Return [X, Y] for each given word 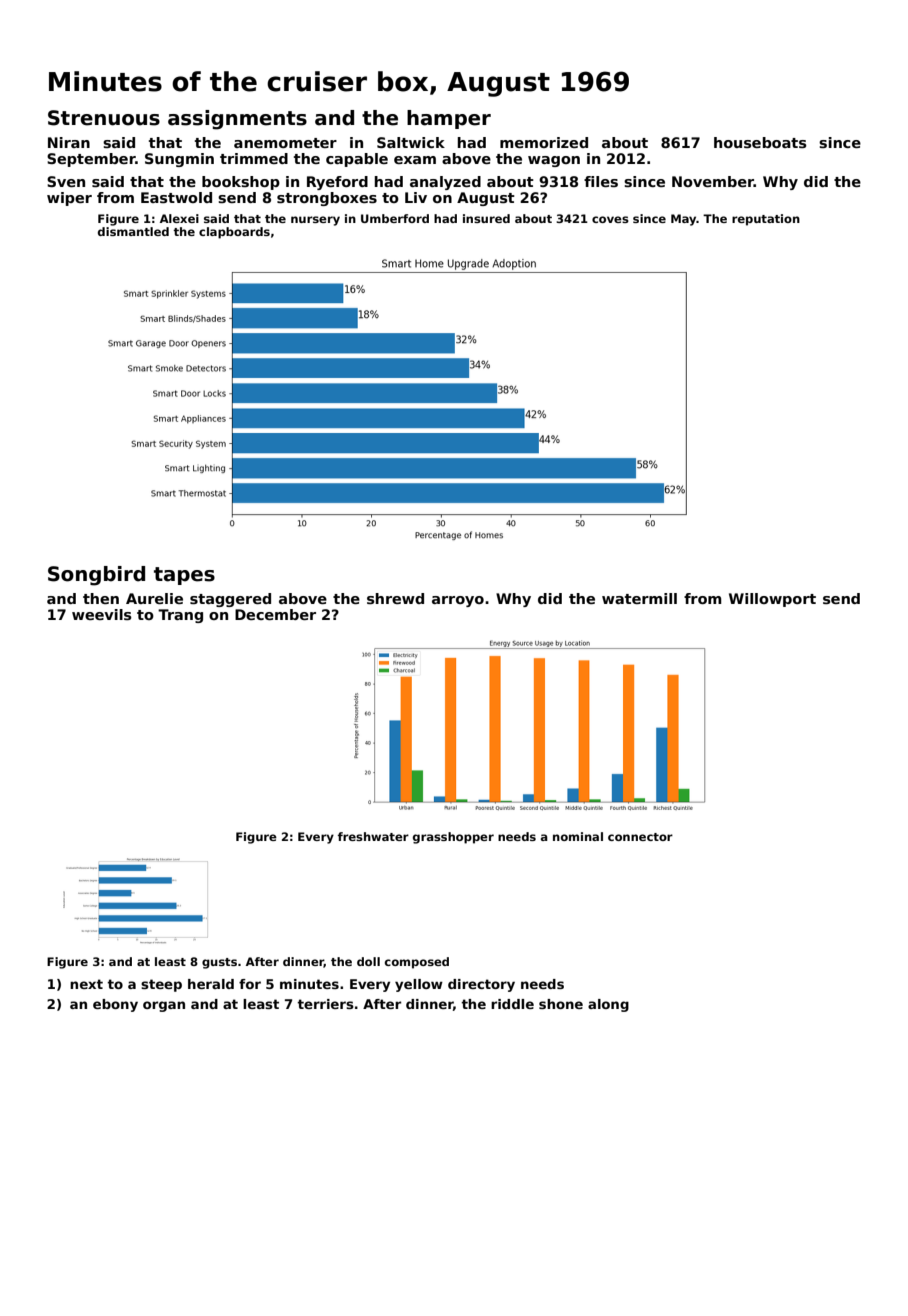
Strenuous [104, 118]
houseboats [760, 142]
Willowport [772, 600]
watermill [639, 598]
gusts [219, 963]
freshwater [373, 836]
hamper [449, 119]
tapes [184, 576]
